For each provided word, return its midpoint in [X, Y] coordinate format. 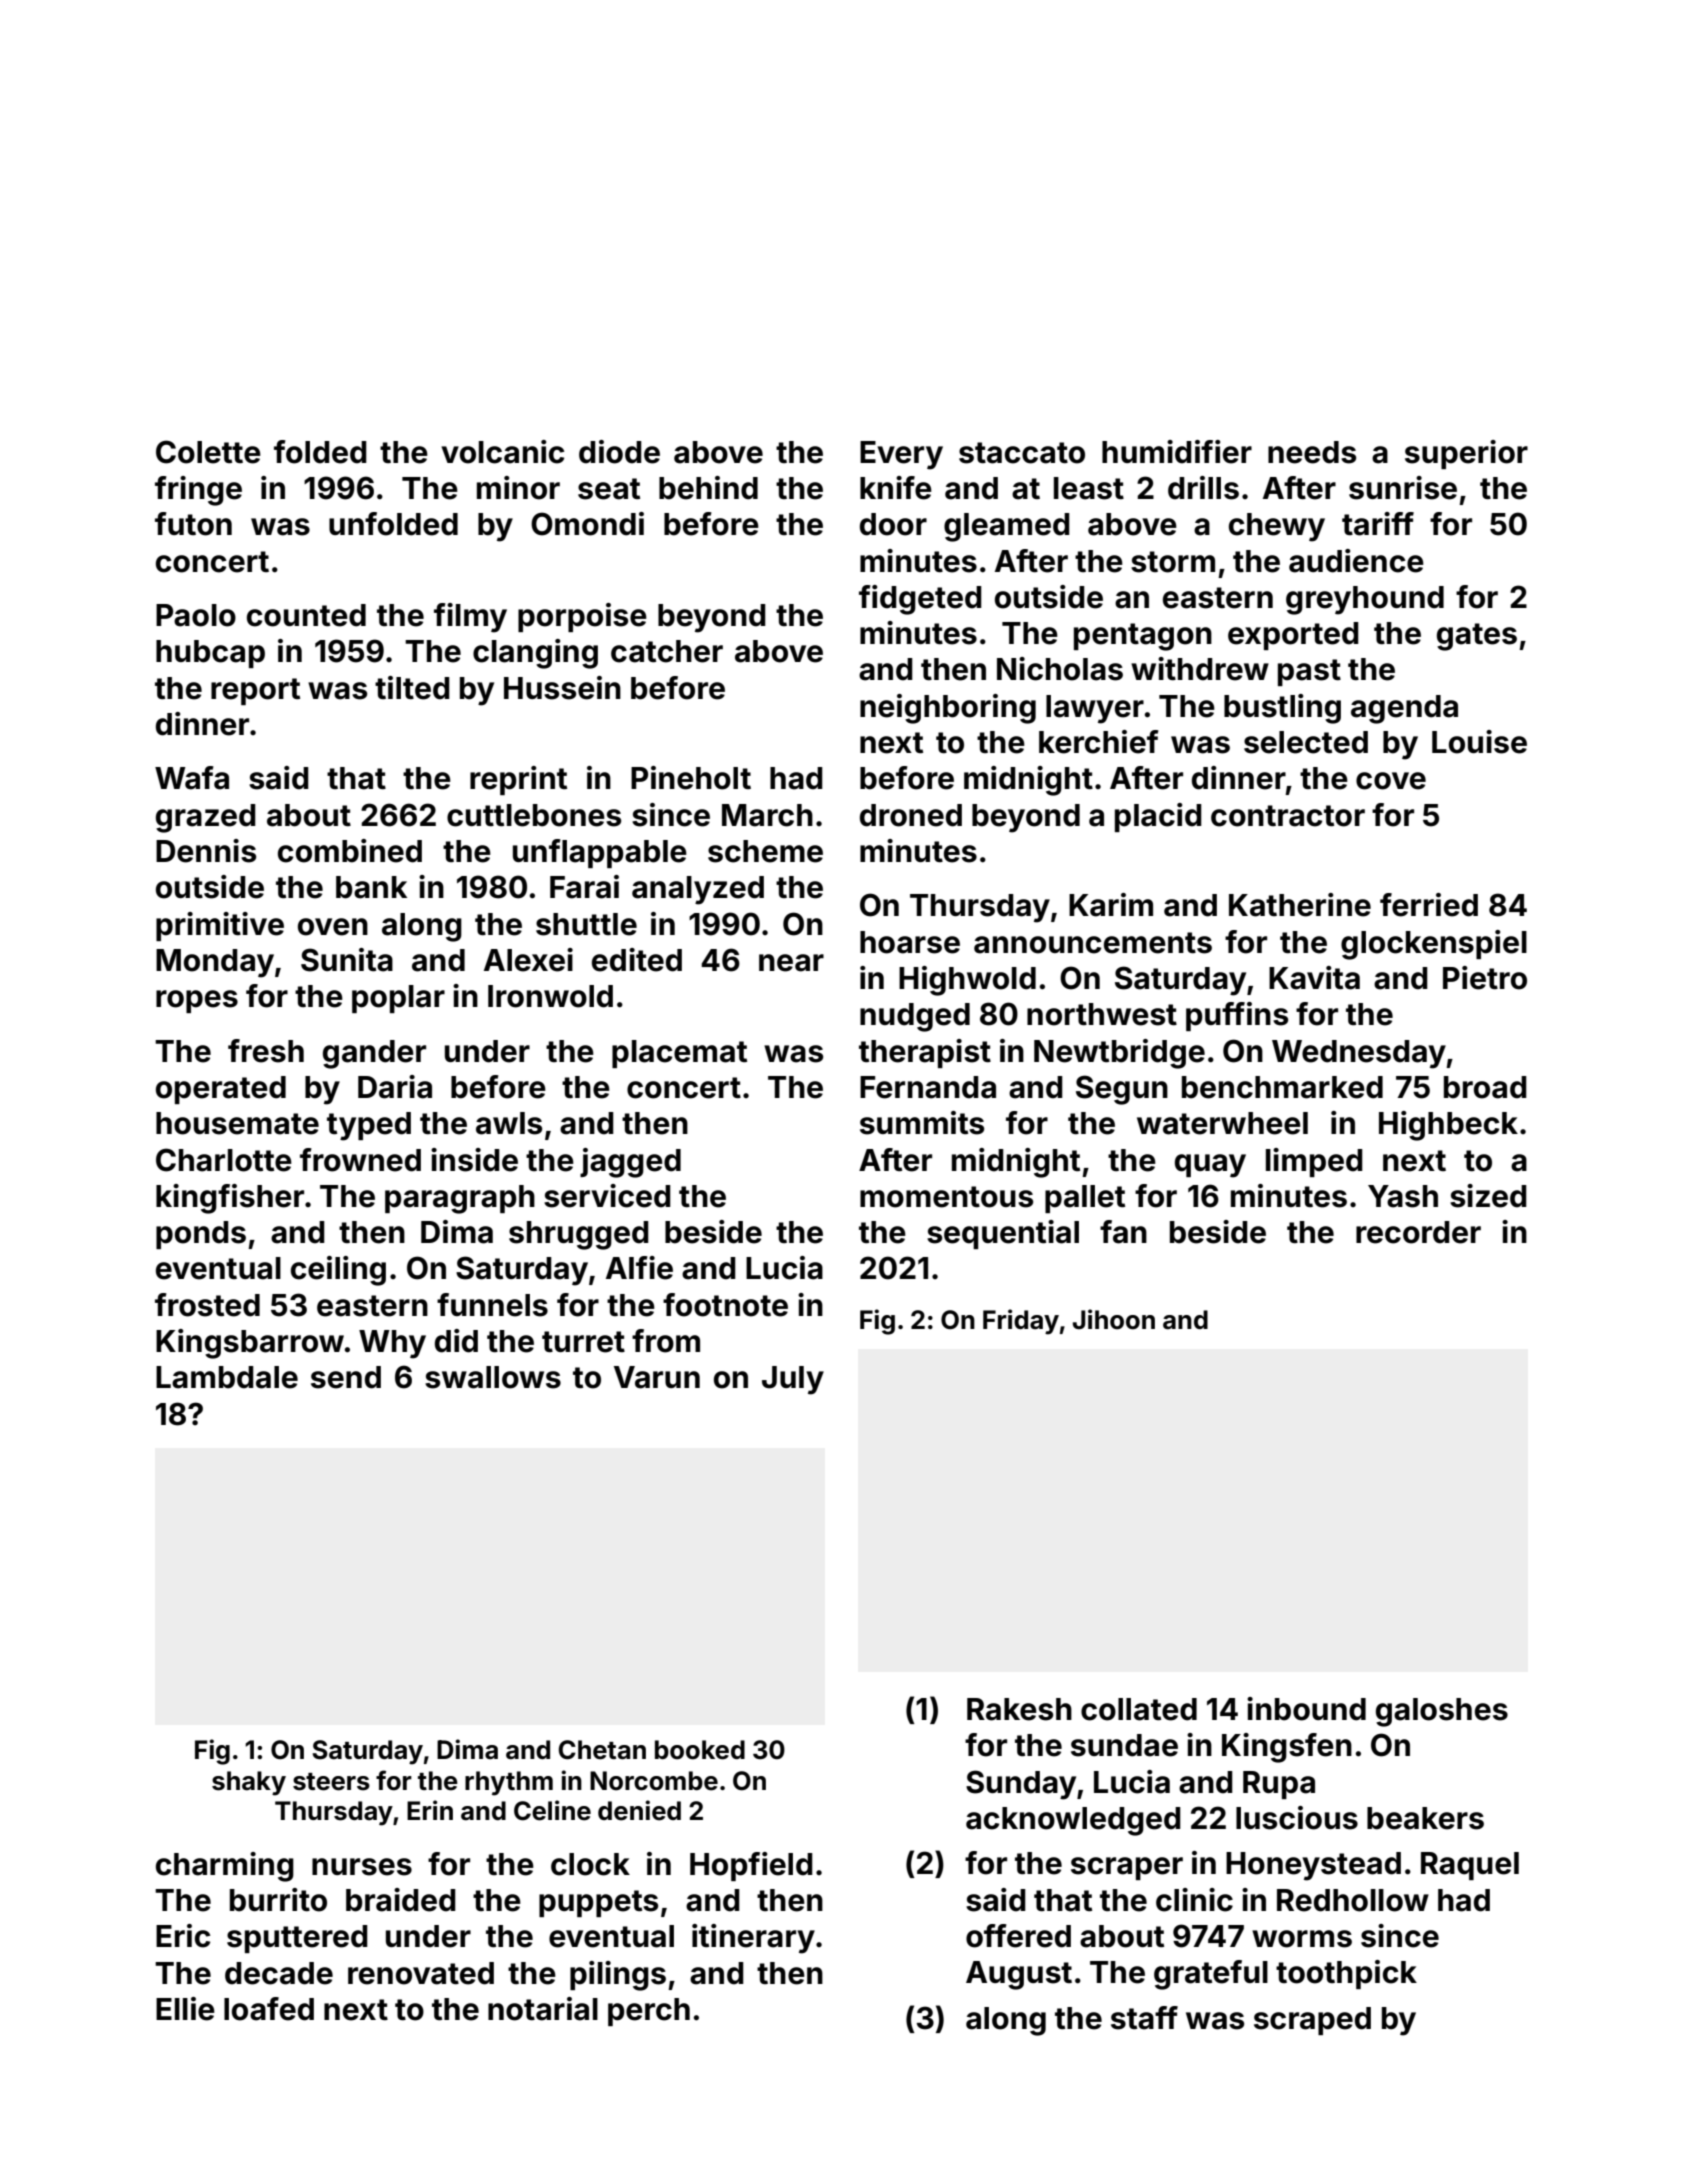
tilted [412, 688]
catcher [667, 651]
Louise [1479, 742]
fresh [266, 1051]
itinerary [753, 1939]
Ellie [185, 2009]
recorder [1418, 1232]
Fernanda [928, 1087]
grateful [1211, 1975]
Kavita [1314, 978]
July [793, 1380]
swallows [493, 1377]
